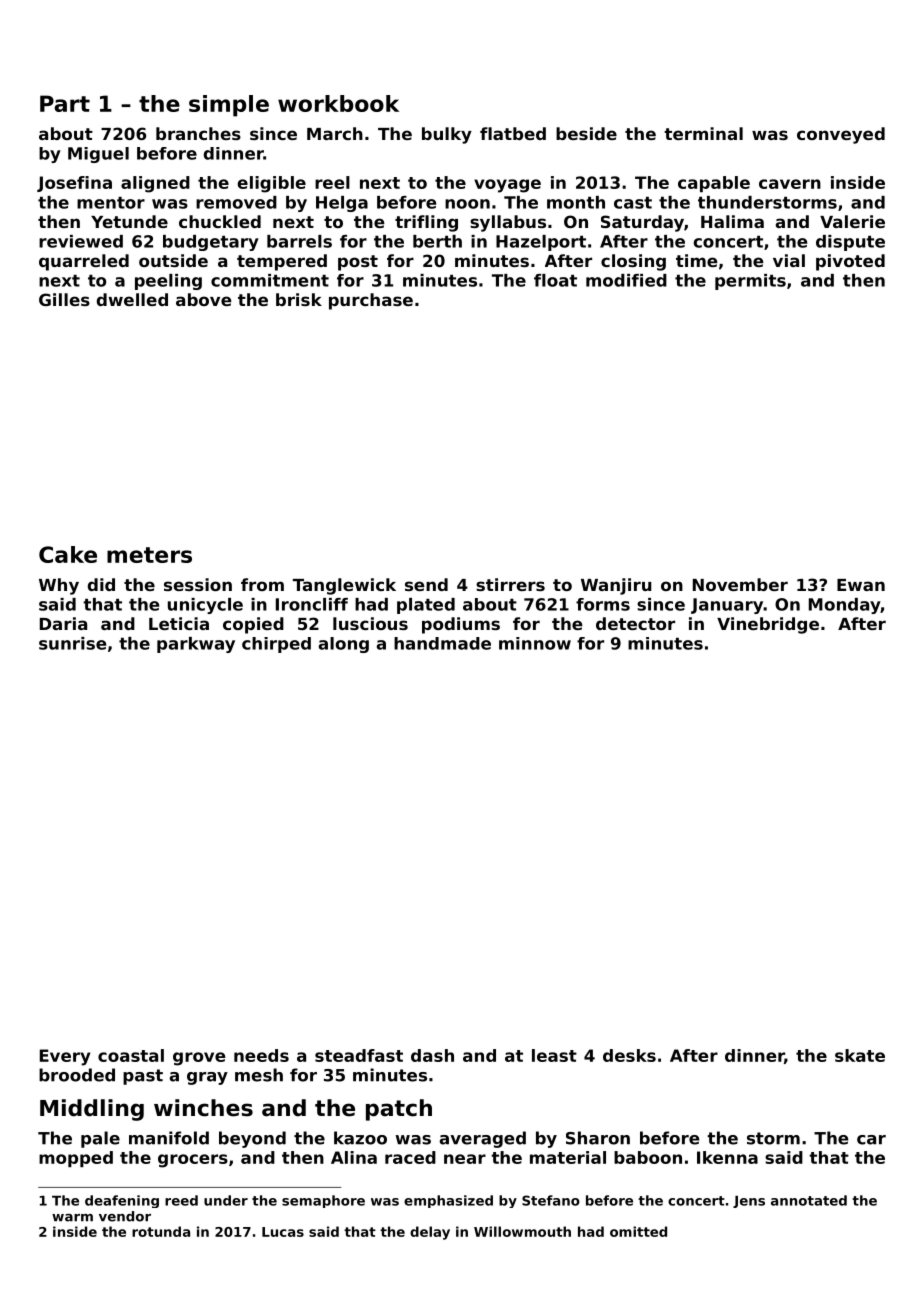 The height and width of the page is (1308, 924). What do you see at coordinates (65, 1057) in the page?
I see `Every` at bounding box center [65, 1057].
